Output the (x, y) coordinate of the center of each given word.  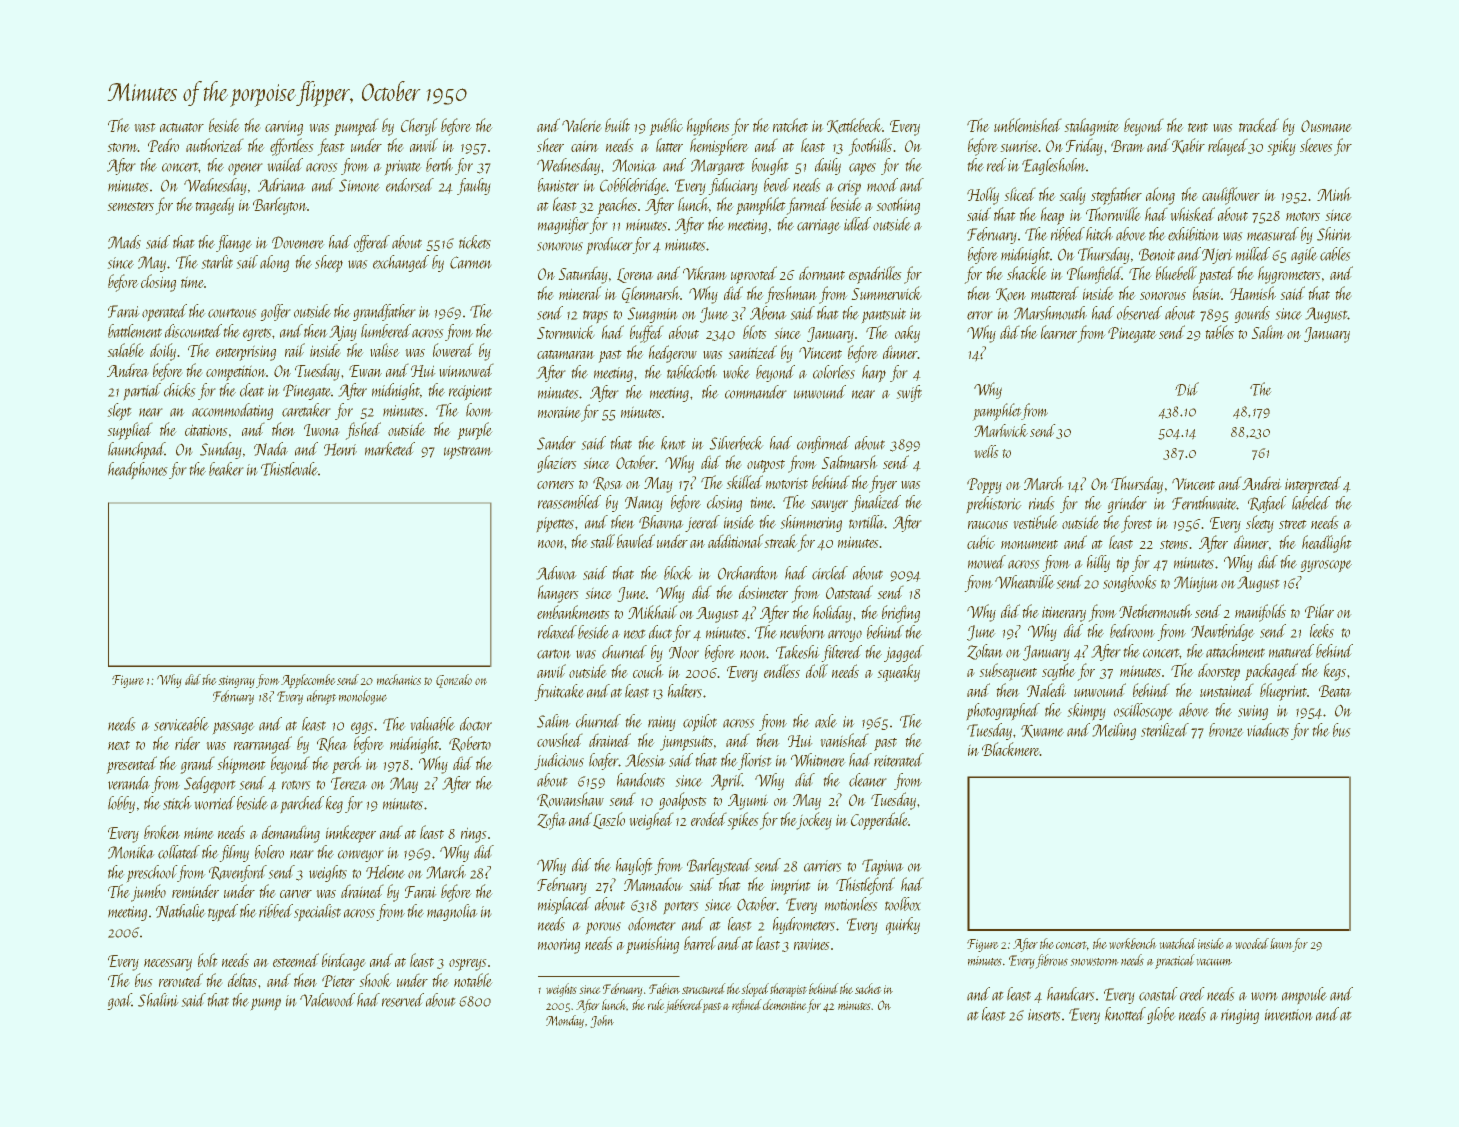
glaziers (557, 464)
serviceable (181, 724)
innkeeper (351, 834)
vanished (844, 740)
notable (473, 980)
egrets (257, 334)
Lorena (635, 275)
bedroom (1132, 631)
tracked (1259, 125)
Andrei (1262, 483)
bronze (1226, 730)
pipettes (555, 525)
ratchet (790, 125)
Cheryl (419, 127)
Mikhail (653, 612)
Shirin (1334, 234)
